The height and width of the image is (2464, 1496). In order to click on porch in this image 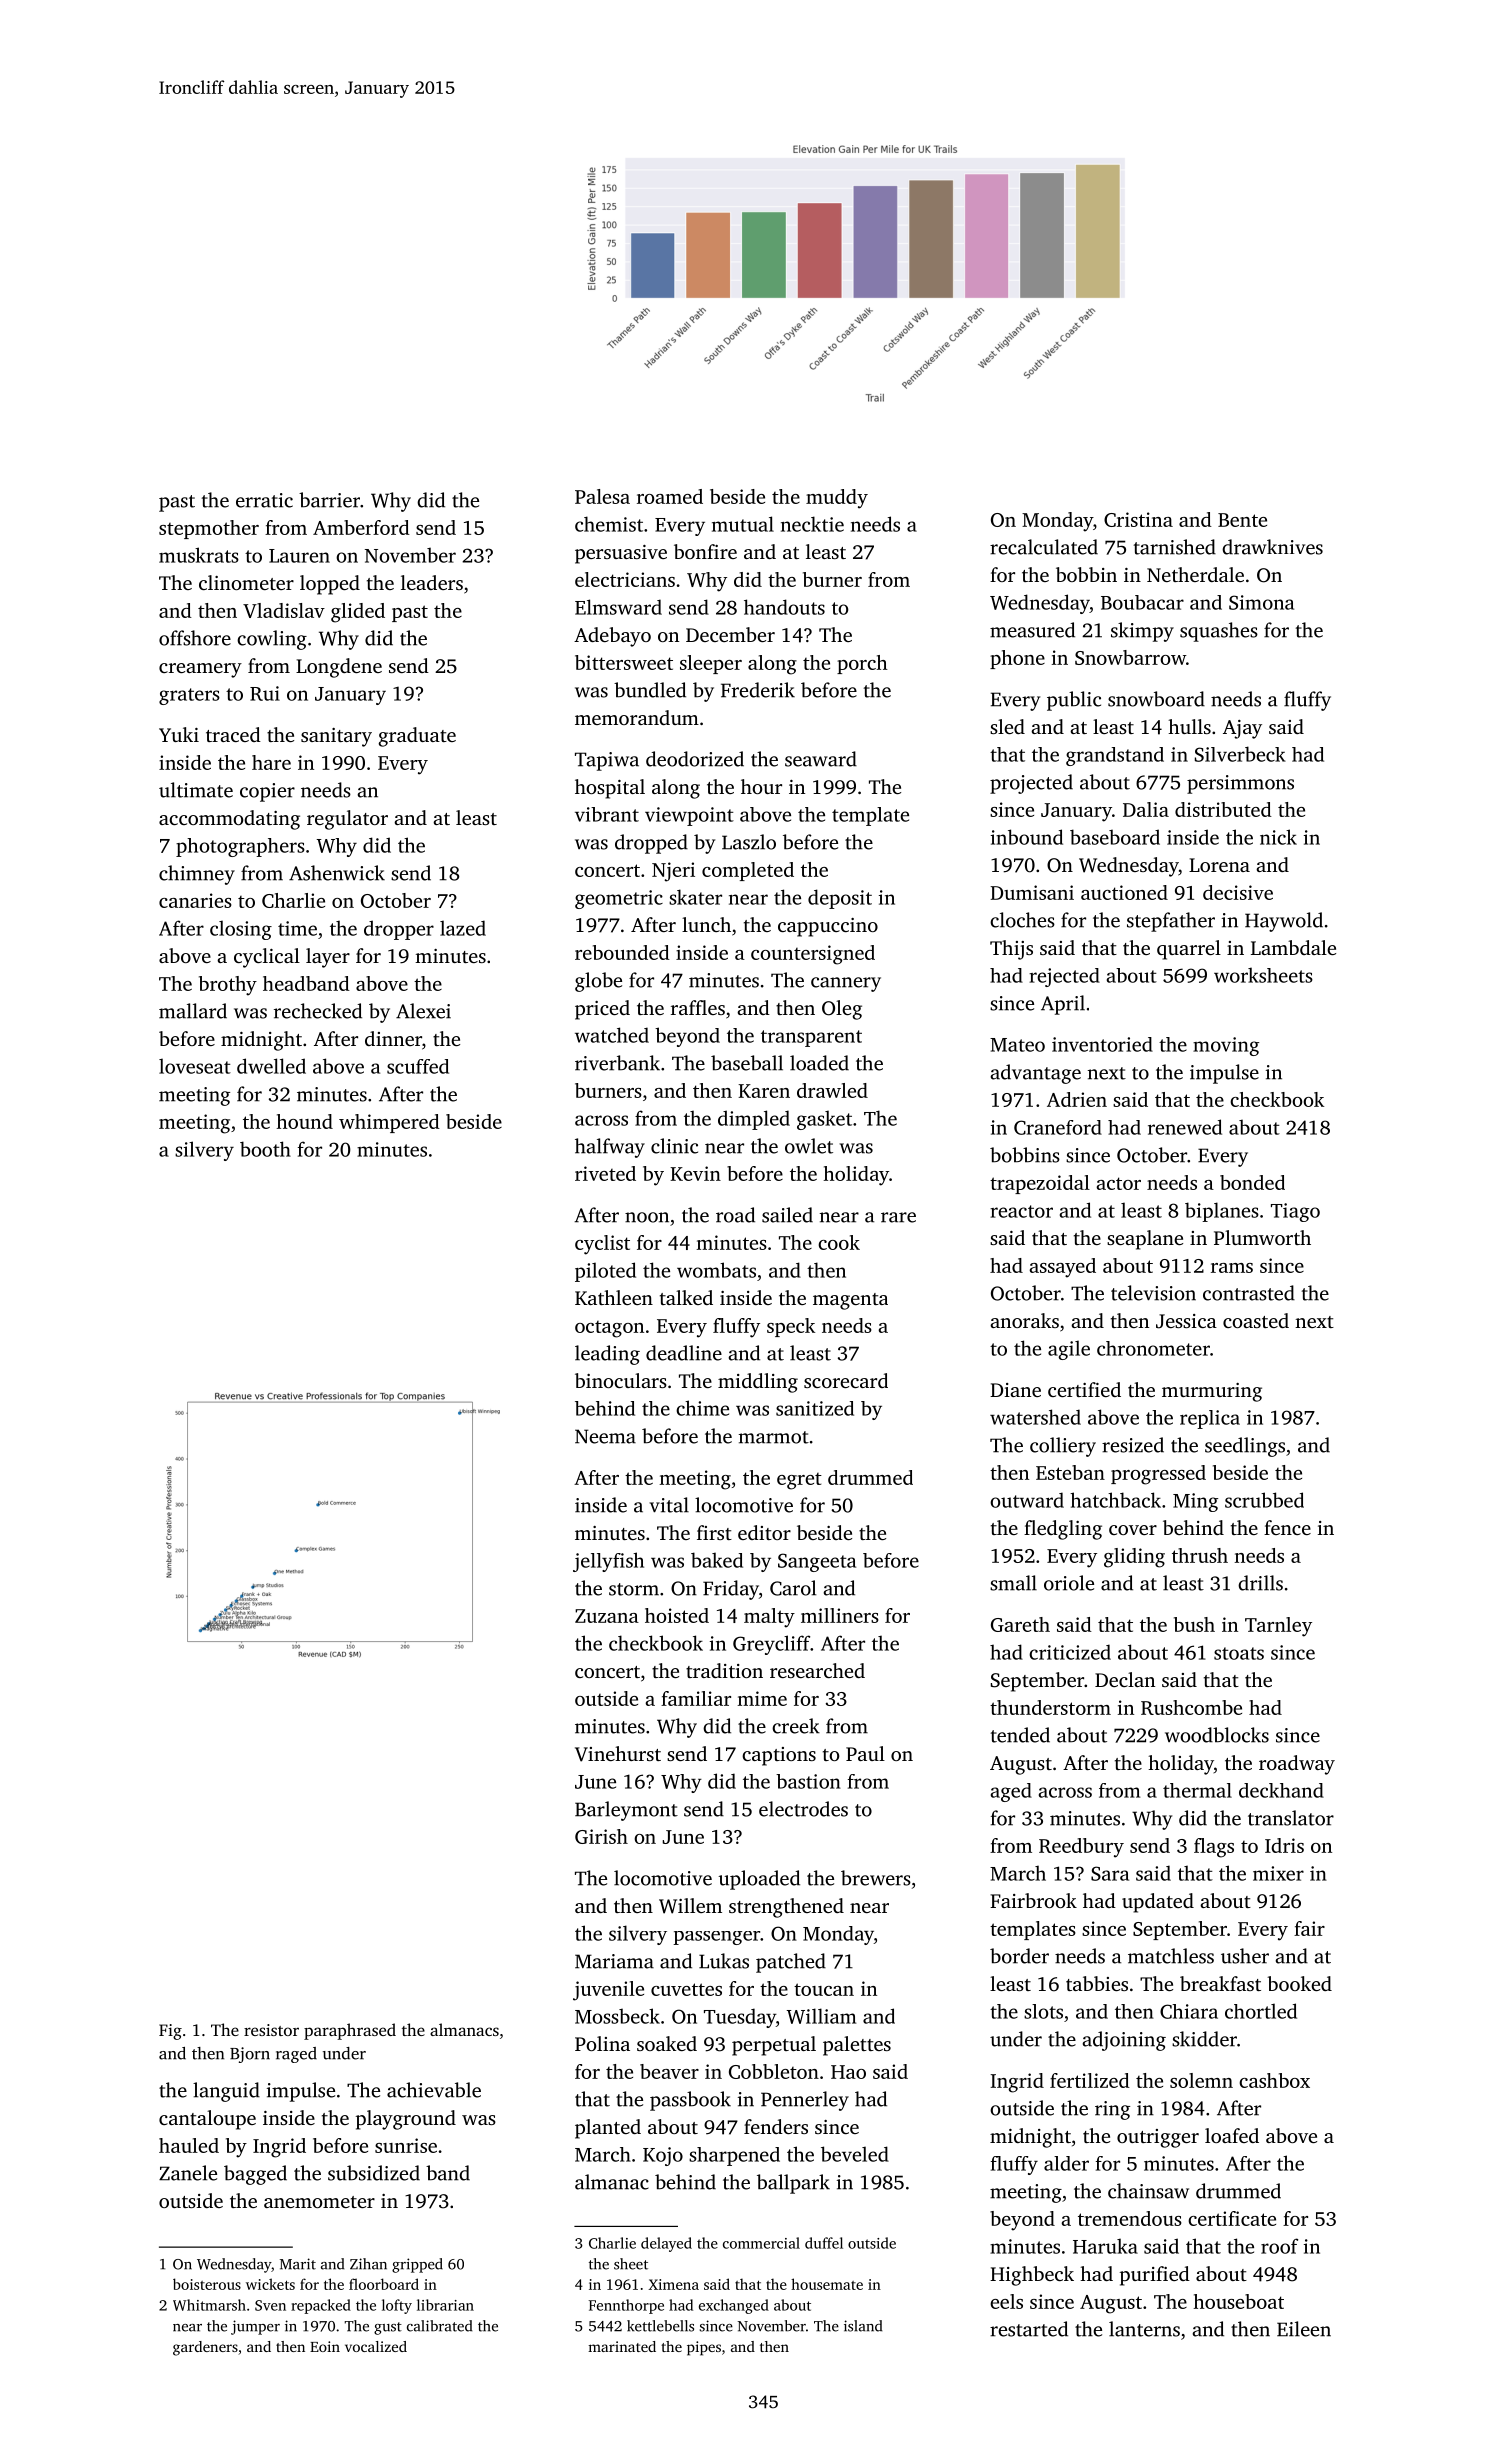, I will do `click(862, 664)`.
